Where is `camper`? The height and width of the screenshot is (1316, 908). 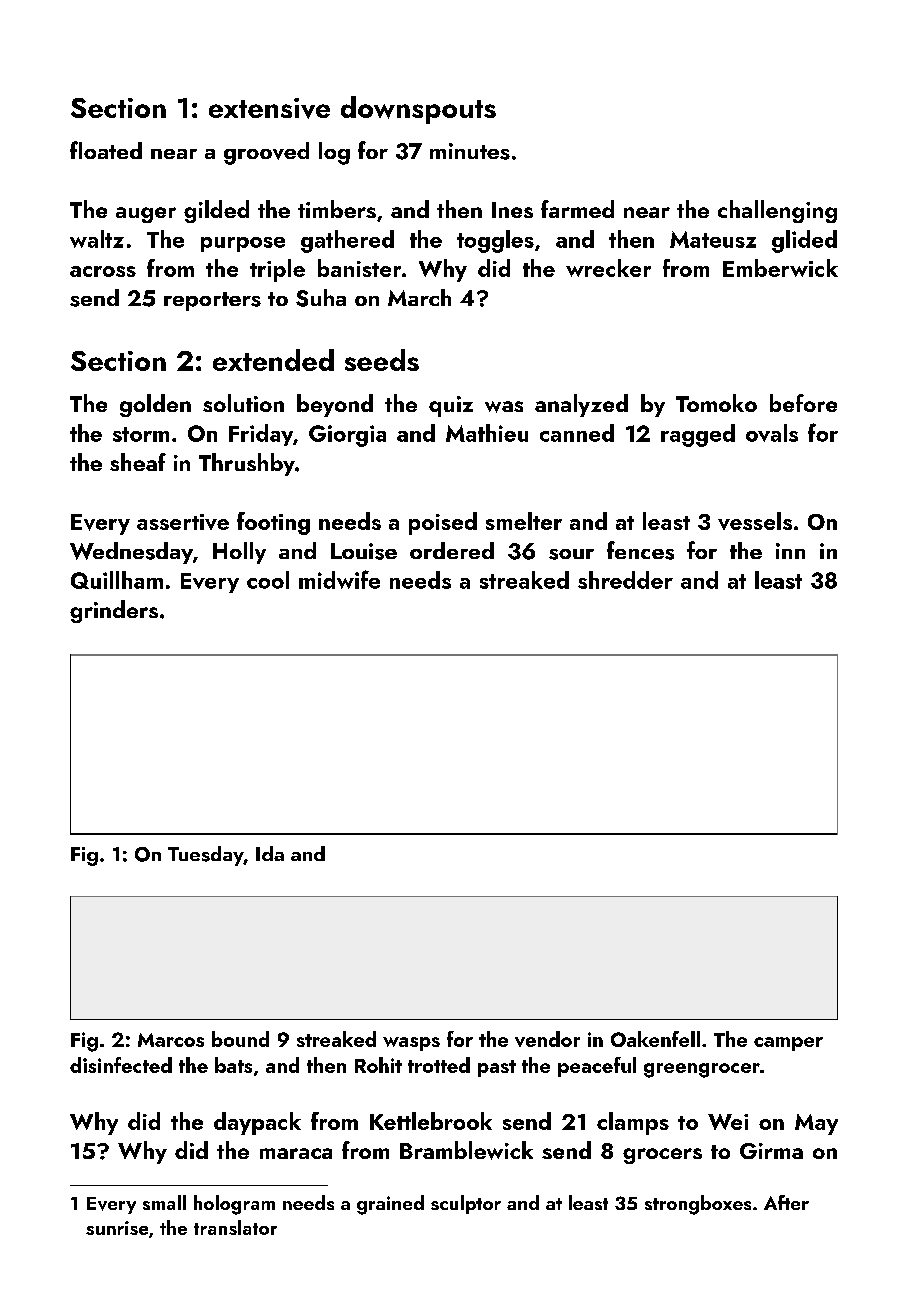
camper is located at coordinates (788, 1044).
